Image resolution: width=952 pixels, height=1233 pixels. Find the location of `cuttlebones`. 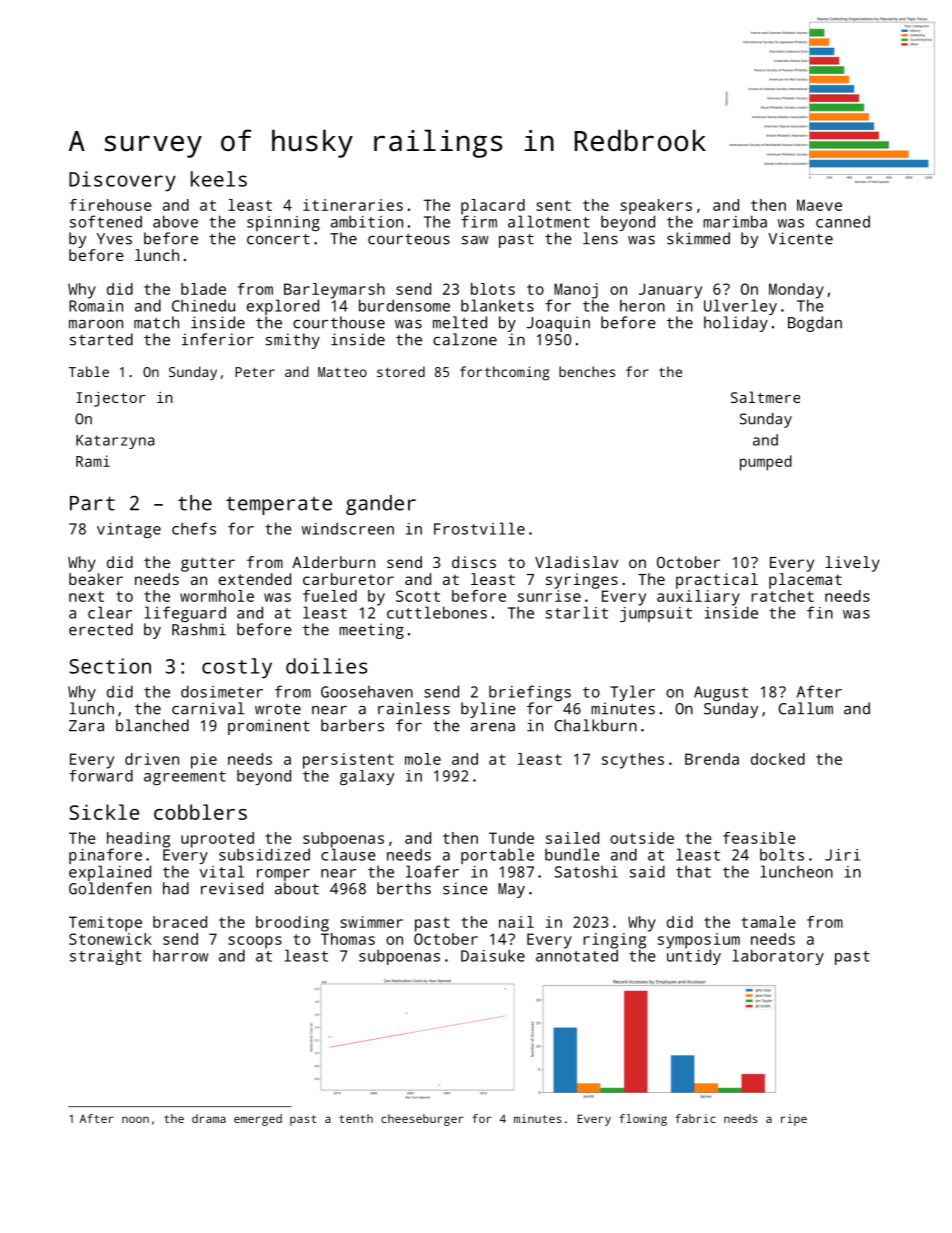

cuttlebones is located at coordinates (437, 612).
